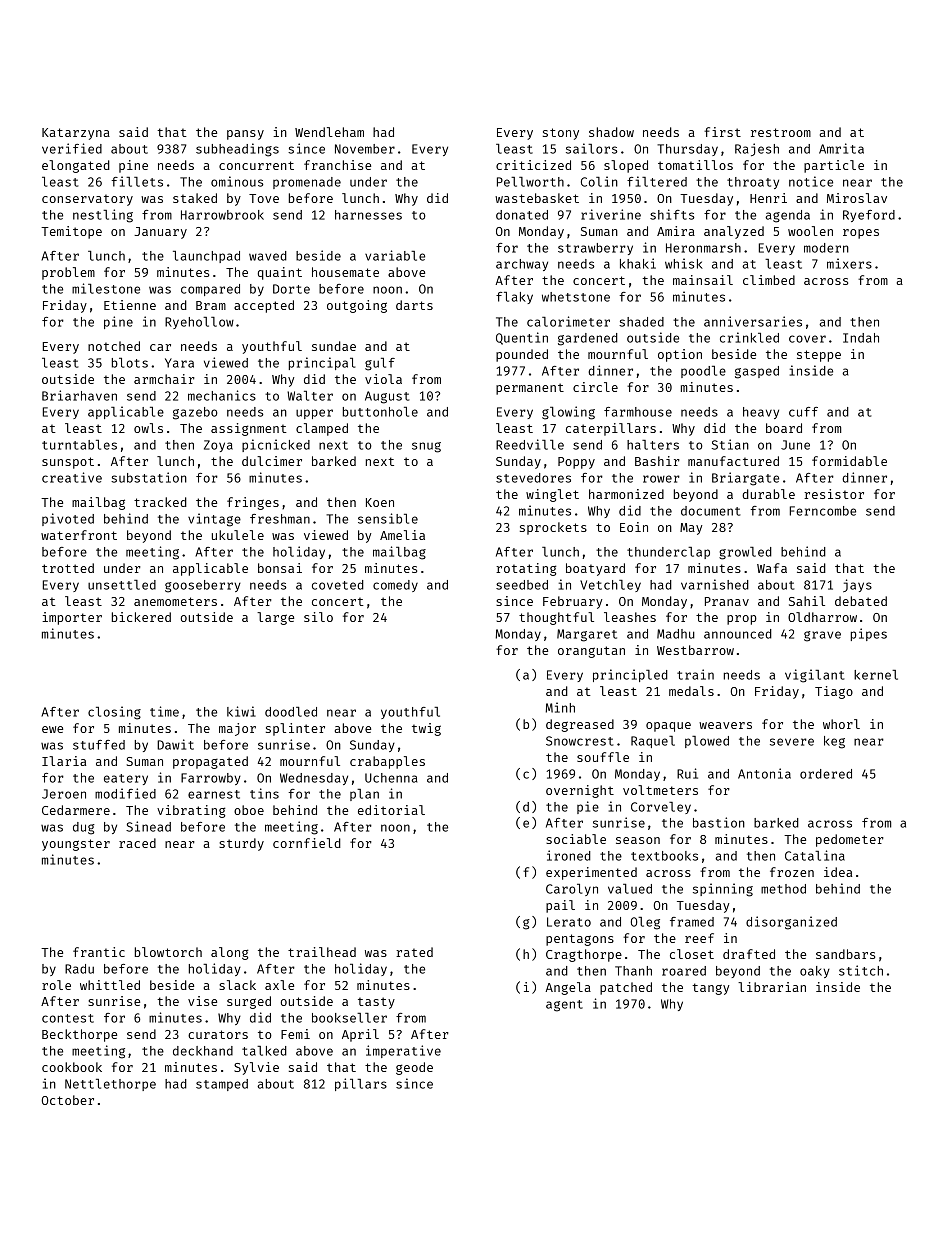 This screenshot has height=1233, width=952. Describe the element at coordinates (222, 1085) in the screenshot. I see `stamped` at that location.
